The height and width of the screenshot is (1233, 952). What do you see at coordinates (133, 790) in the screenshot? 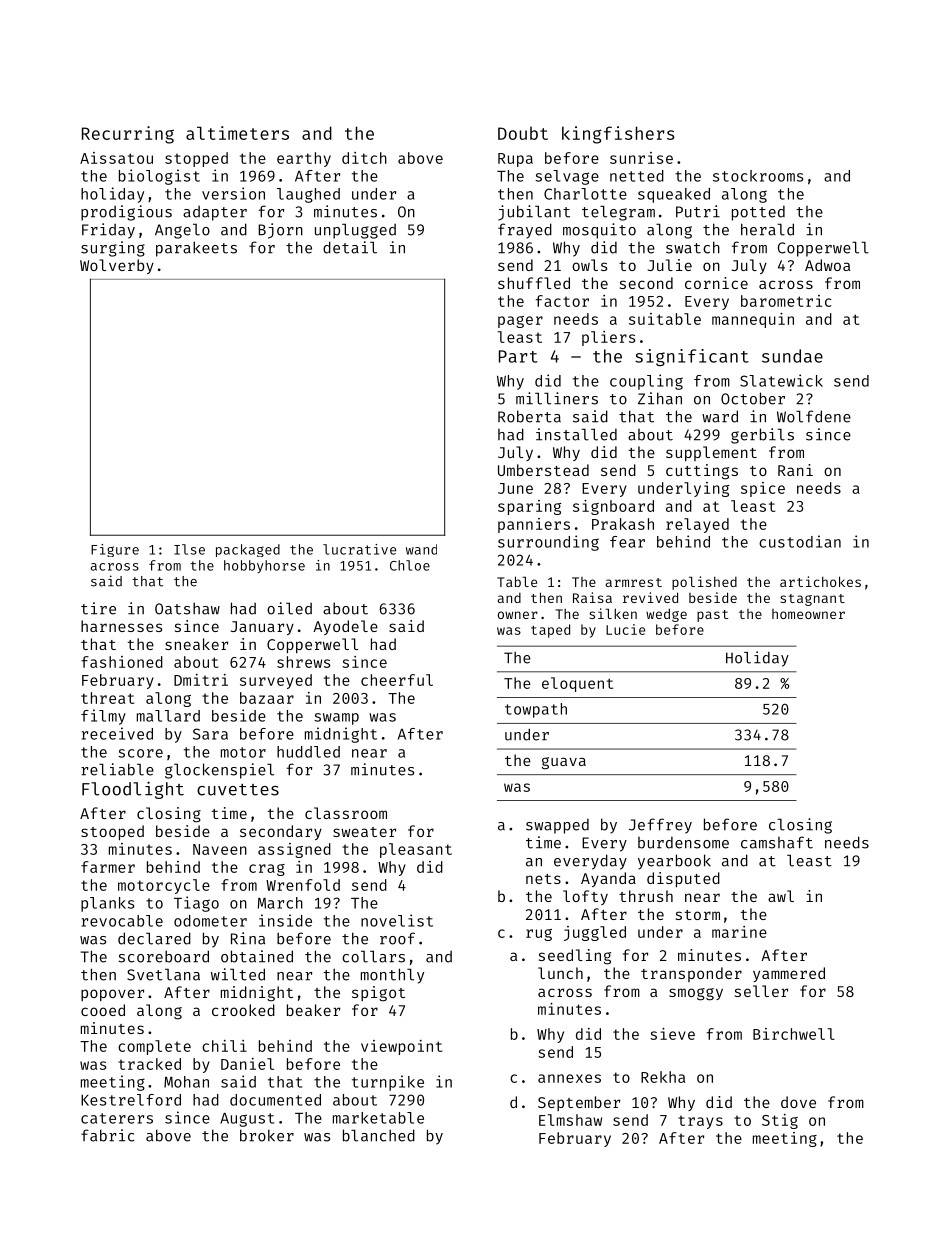
I see `Floodlight` at bounding box center [133, 790].
